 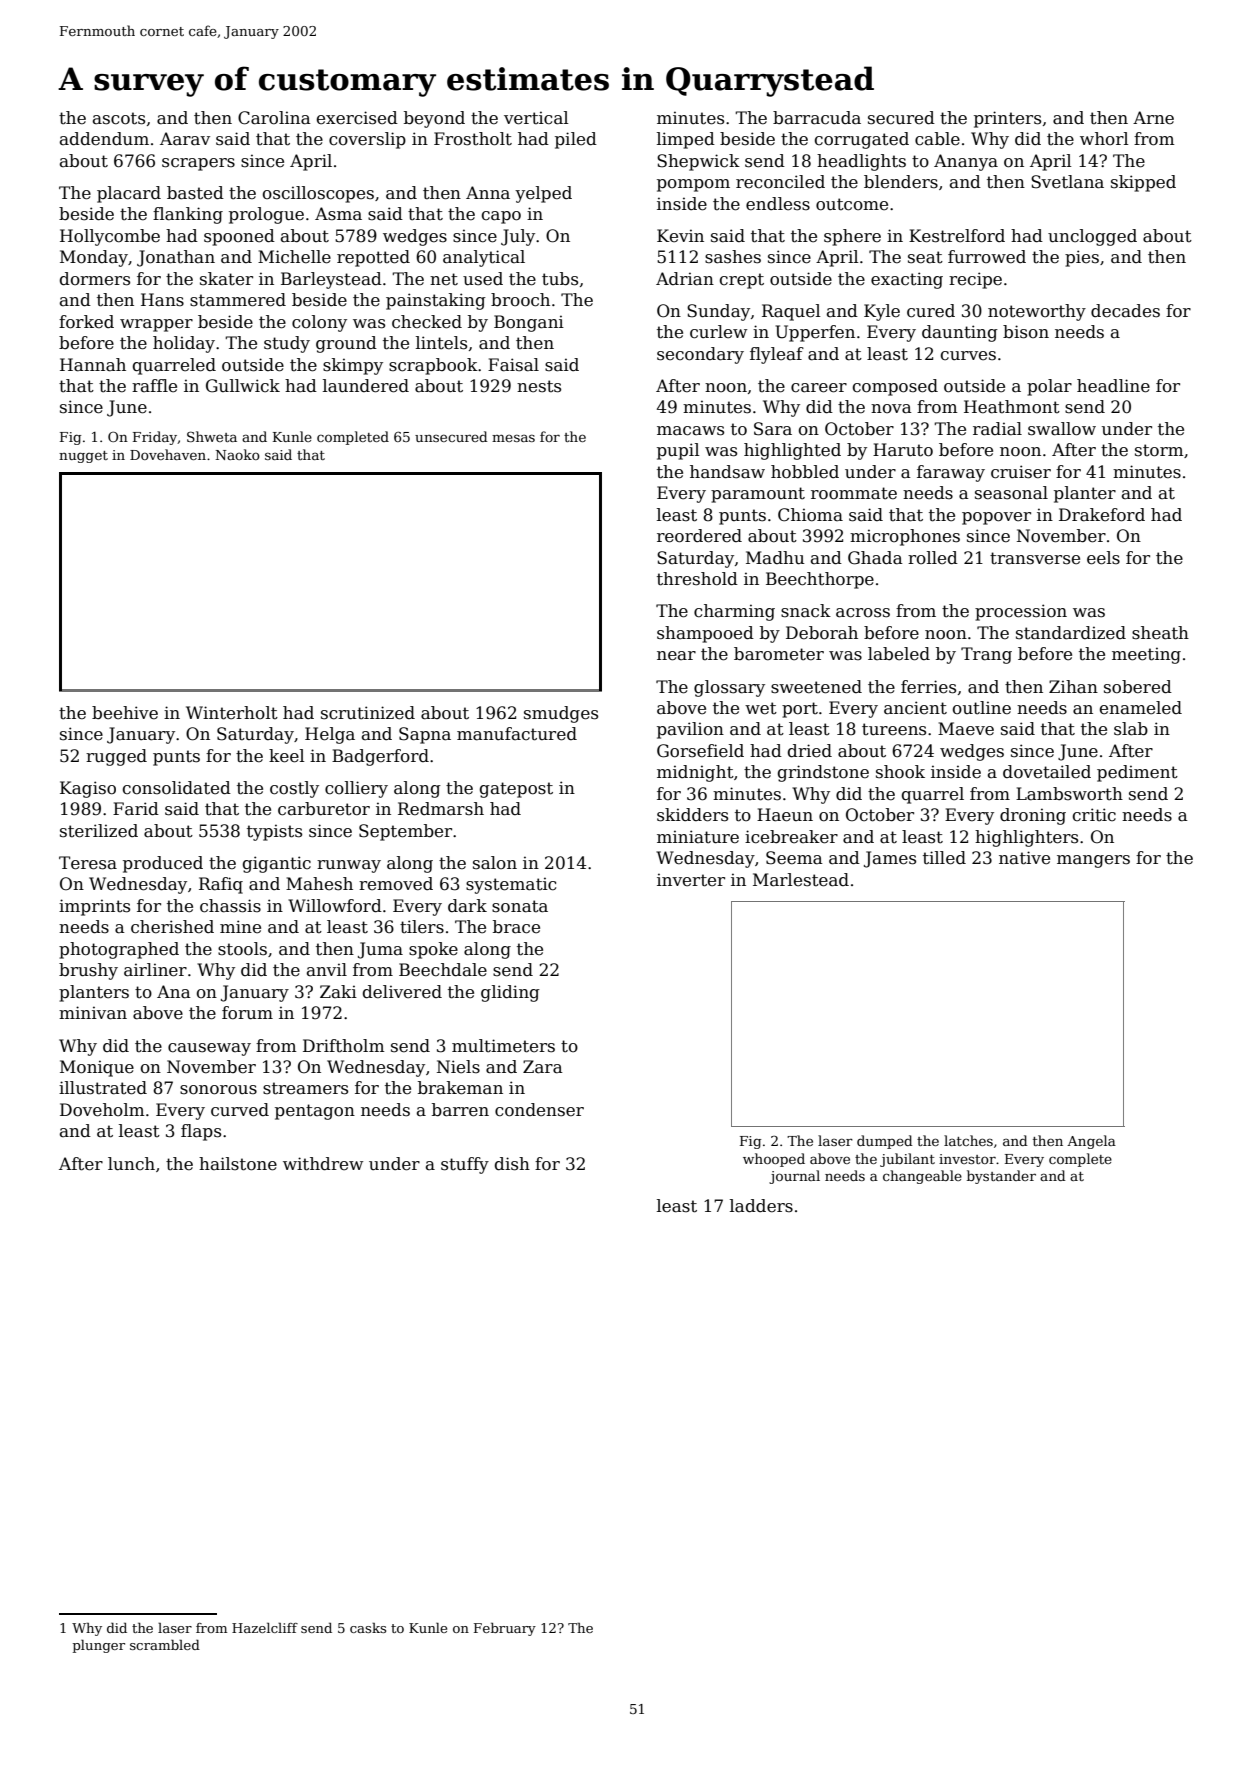 I want to click on bystander, so click(x=1001, y=1177).
